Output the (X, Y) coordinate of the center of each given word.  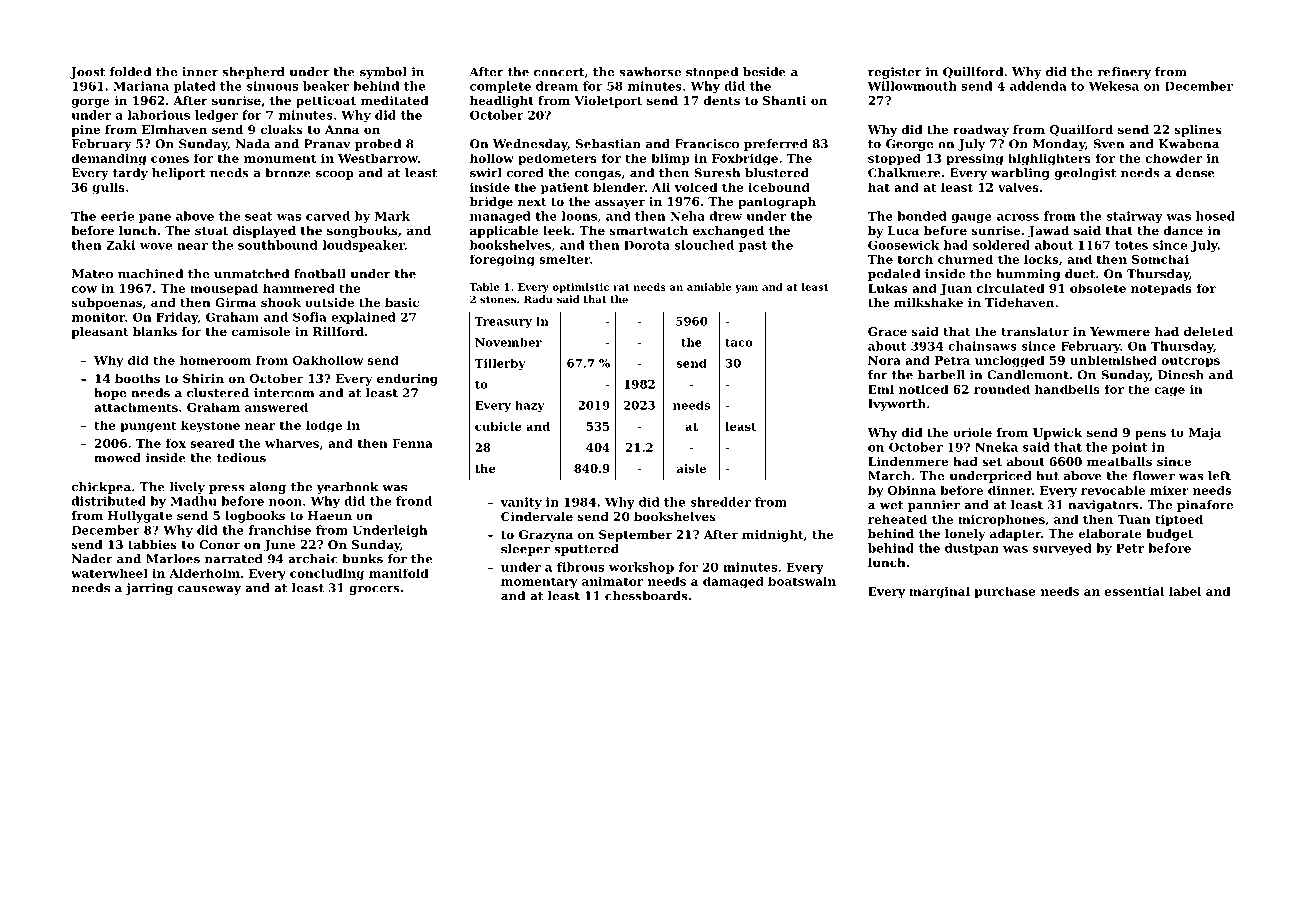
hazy (530, 406)
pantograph (777, 203)
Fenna (412, 443)
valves (1018, 187)
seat (259, 216)
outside (329, 302)
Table (484, 287)
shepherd (254, 73)
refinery (1124, 73)
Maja (1205, 434)
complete (500, 87)
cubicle (498, 426)
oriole (972, 432)
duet (1080, 274)
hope (110, 394)
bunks (362, 559)
